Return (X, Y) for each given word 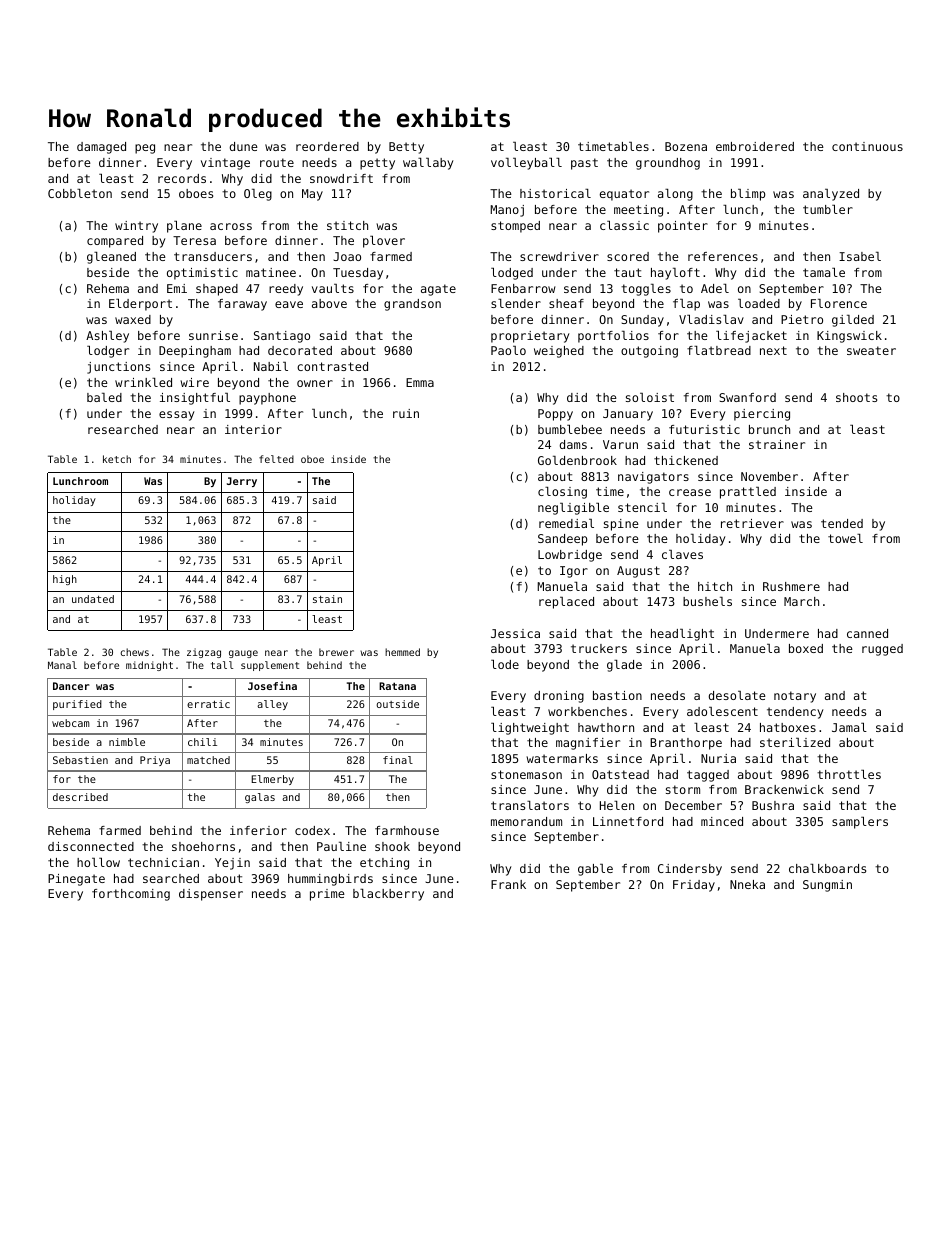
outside (397, 704)
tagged (708, 776)
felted (276, 459)
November (769, 476)
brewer (336, 652)
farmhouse (407, 830)
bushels (707, 601)
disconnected (91, 846)
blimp (748, 195)
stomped (515, 227)
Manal (62, 665)
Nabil (271, 366)
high (65, 580)
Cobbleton (80, 193)
